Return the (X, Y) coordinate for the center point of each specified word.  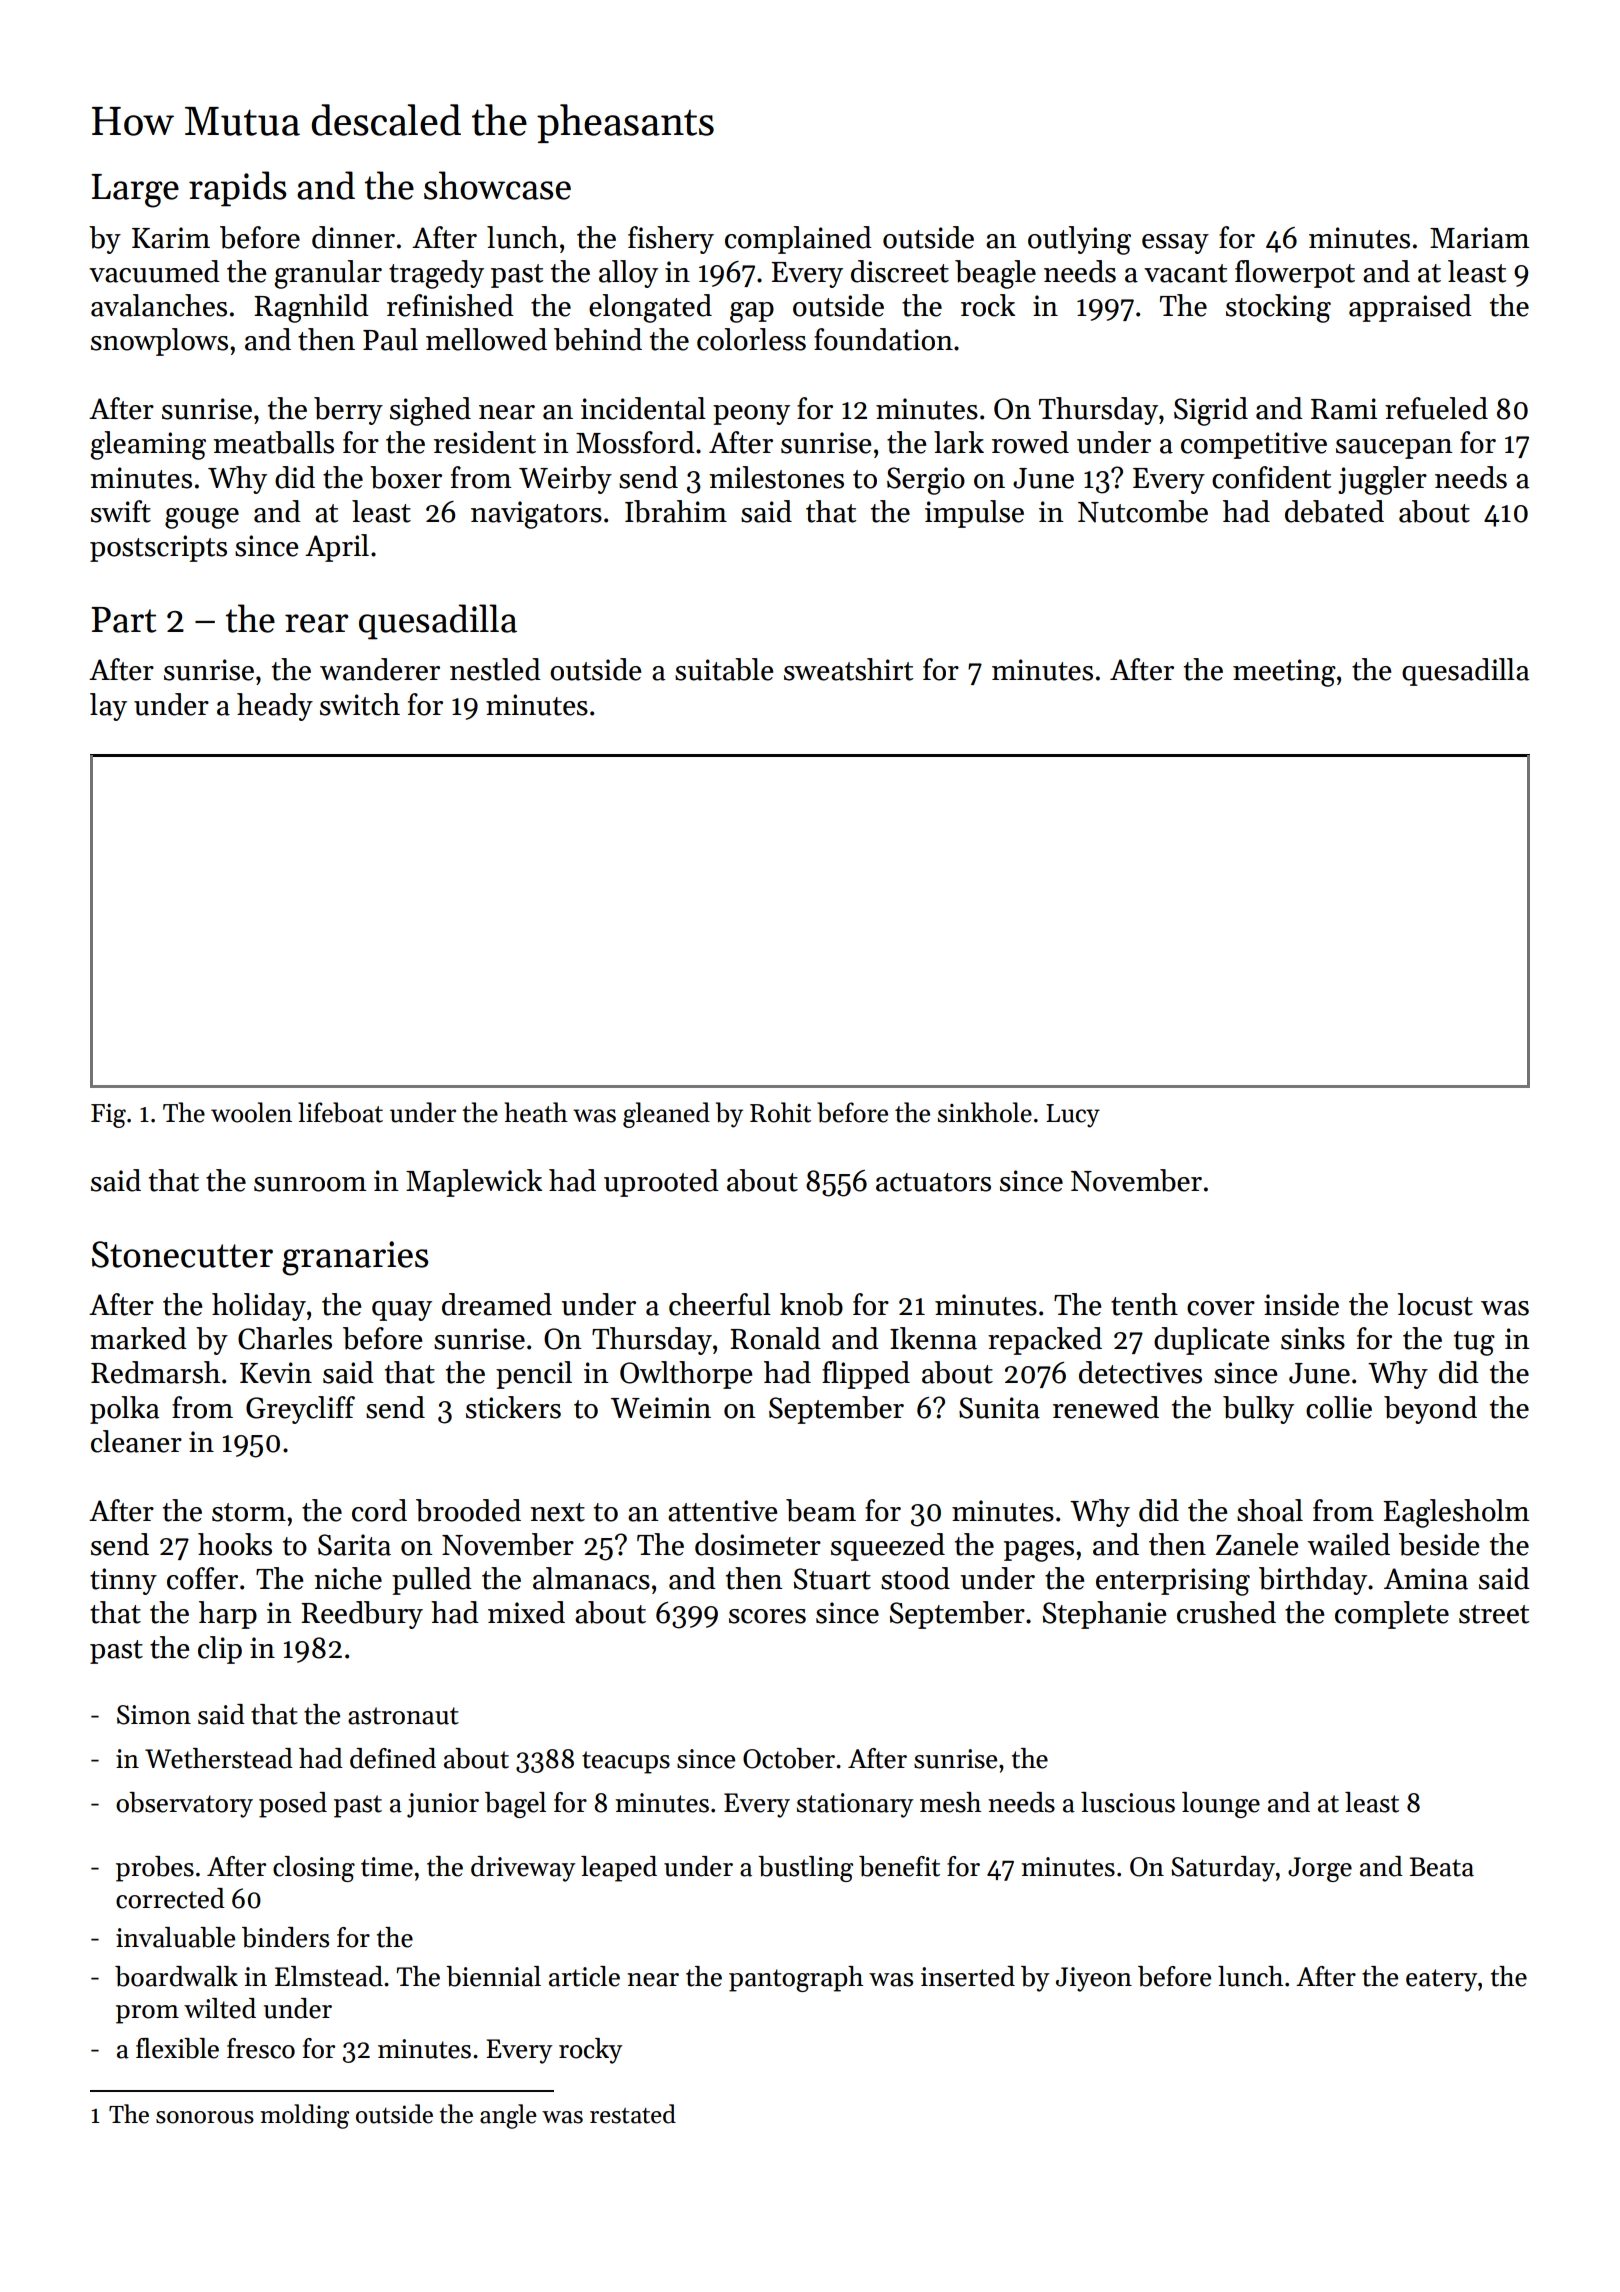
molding (304, 2116)
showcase (497, 185)
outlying (1079, 240)
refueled (1436, 408)
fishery (671, 240)
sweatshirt (848, 669)
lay (108, 707)
